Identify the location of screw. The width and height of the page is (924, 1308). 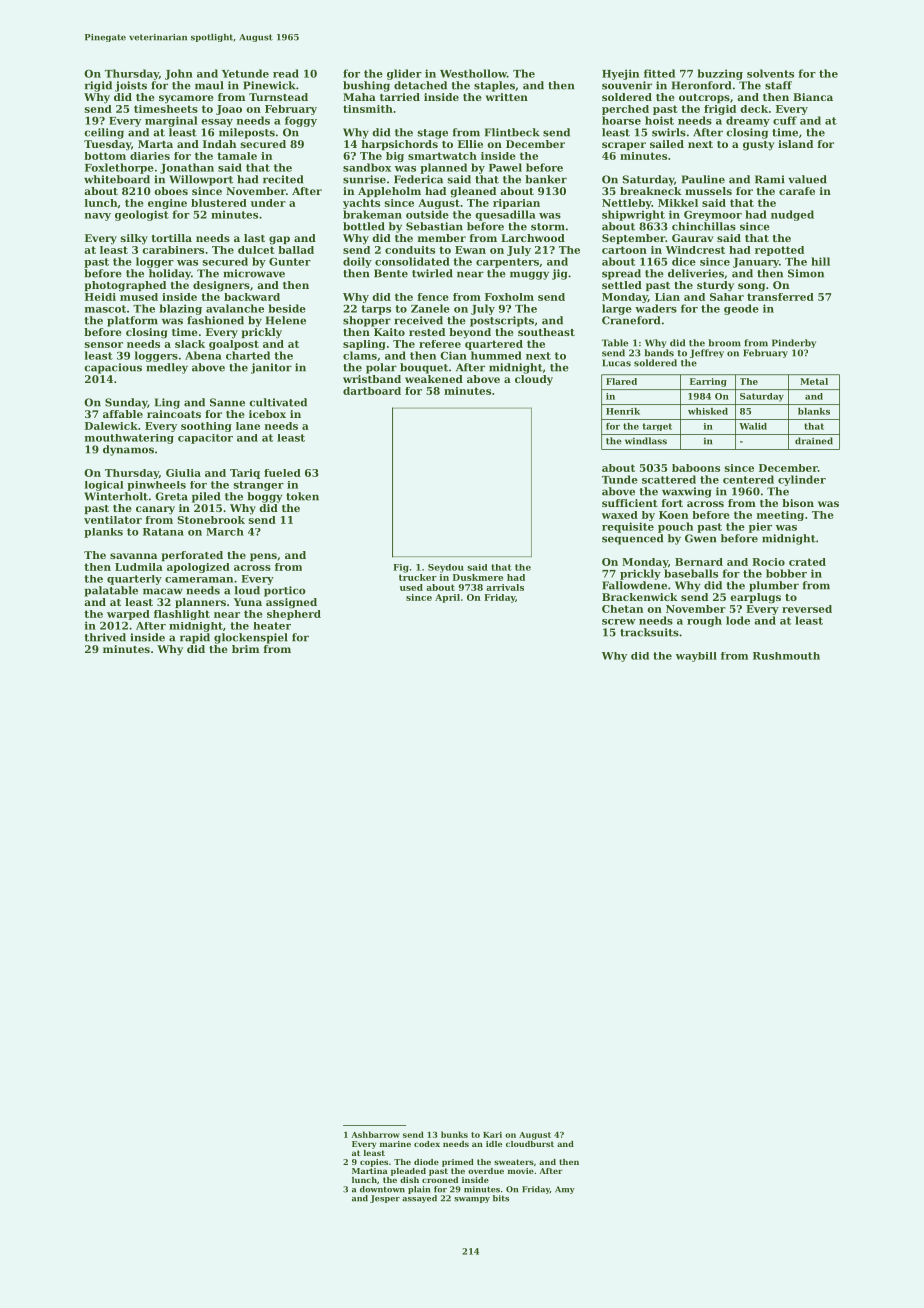
(619, 622).
